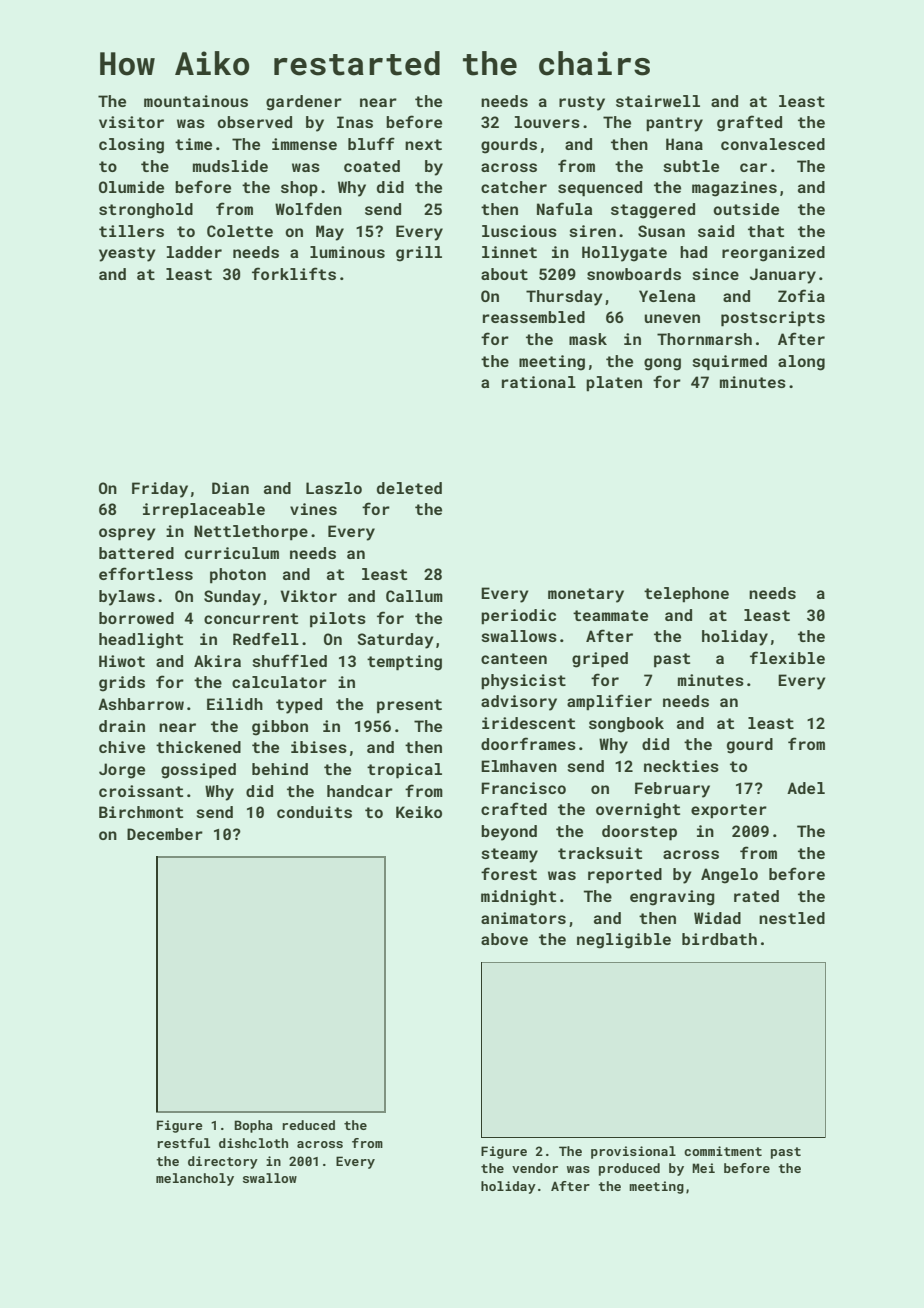  Describe the element at coordinates (681, 766) in the screenshot. I see `neckties` at that location.
